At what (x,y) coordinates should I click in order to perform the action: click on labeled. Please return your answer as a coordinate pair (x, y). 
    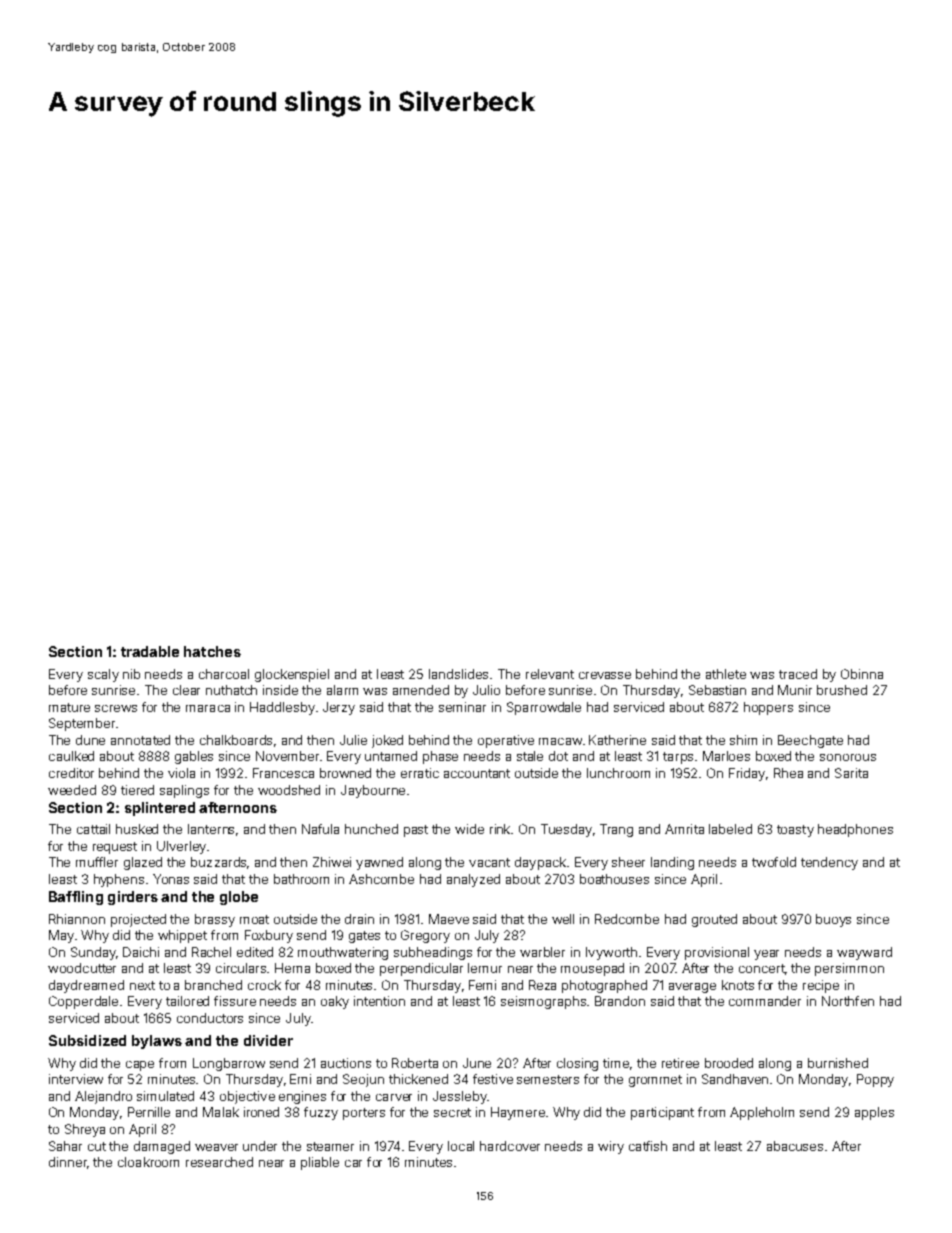
    Looking at the image, I should click on (730, 829).
